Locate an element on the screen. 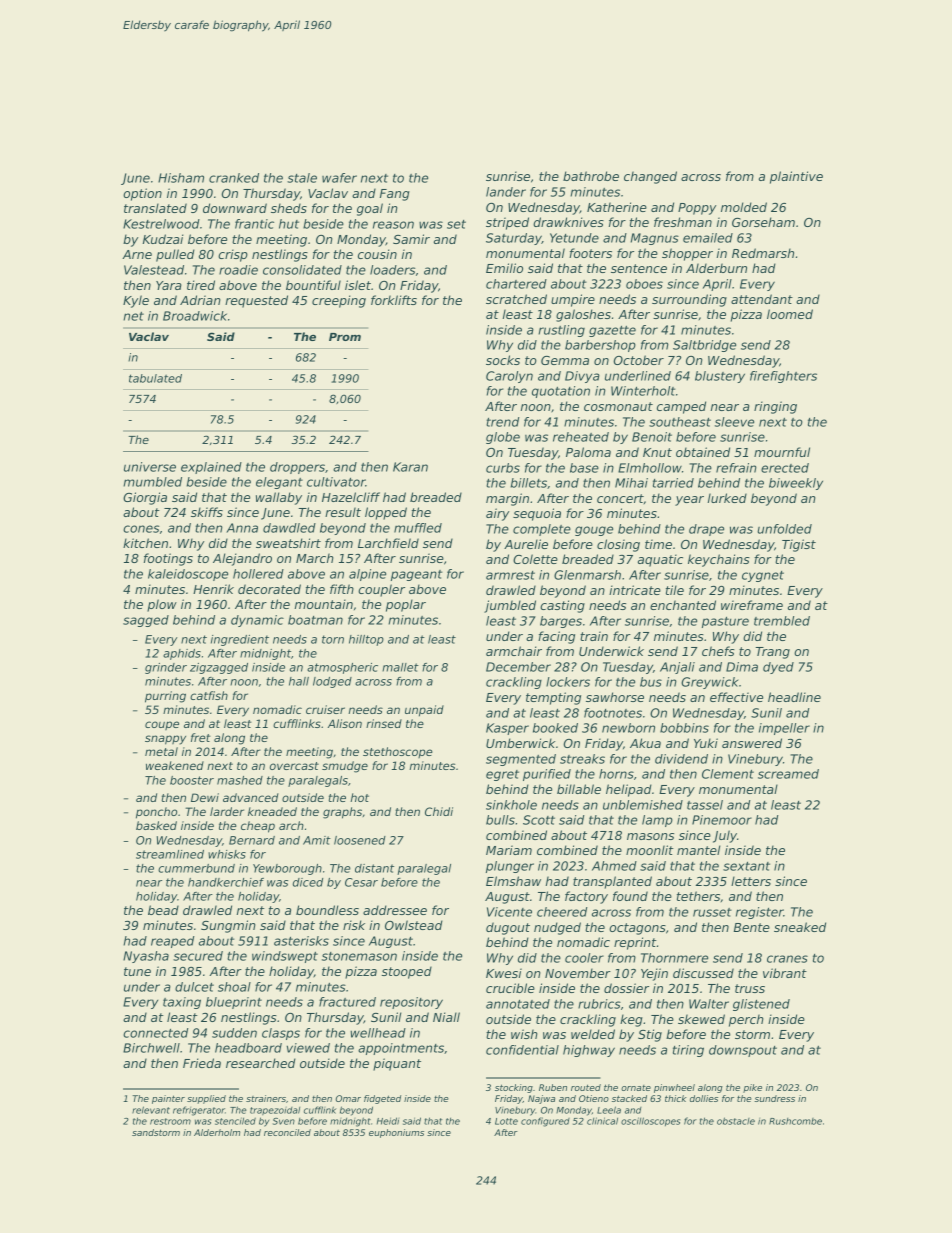  translated is located at coordinates (155, 208).
